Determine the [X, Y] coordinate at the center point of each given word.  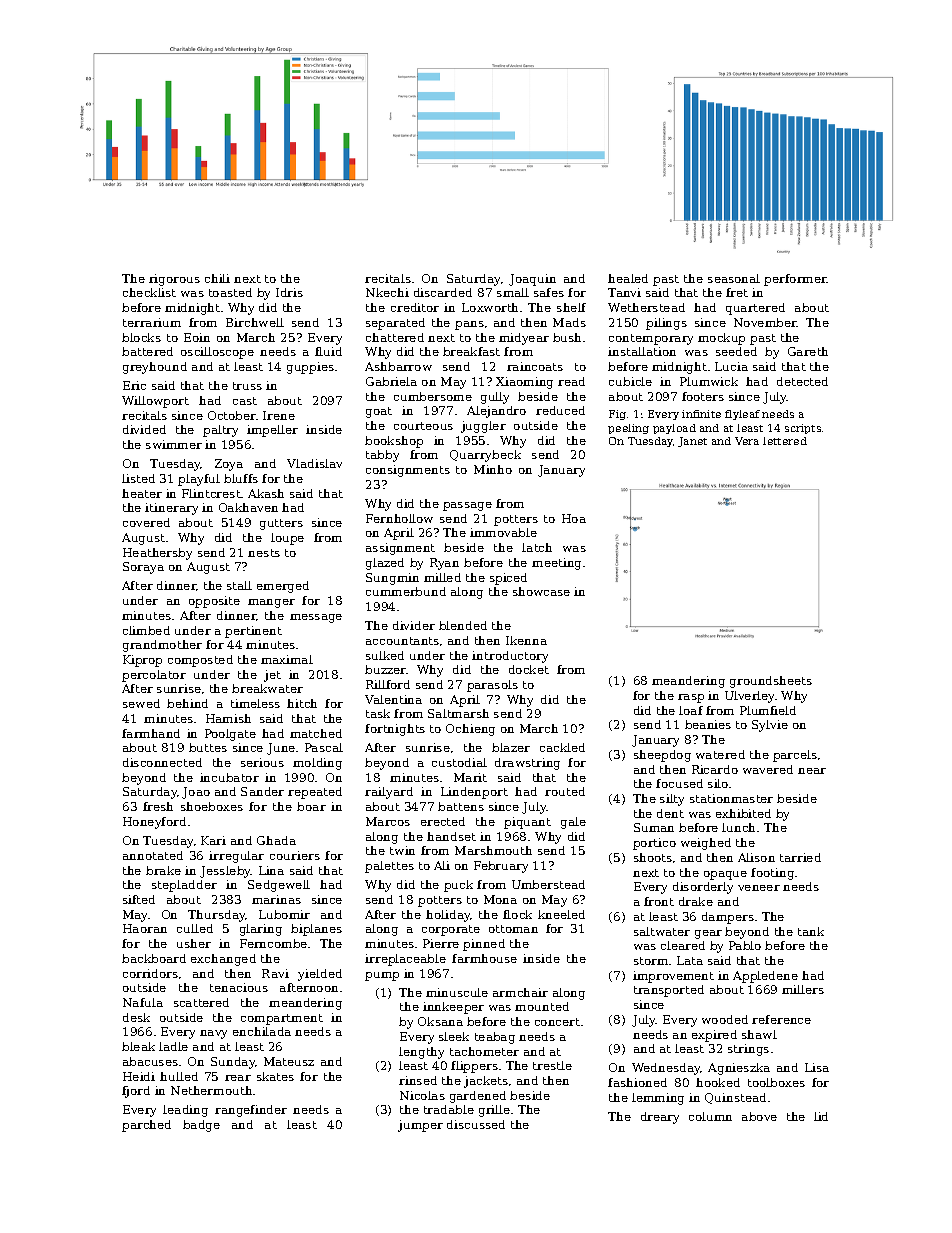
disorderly [703, 888]
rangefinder [251, 1111]
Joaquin [532, 280]
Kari [213, 840]
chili [217, 278]
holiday [448, 916]
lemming [658, 1099]
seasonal [734, 278]
